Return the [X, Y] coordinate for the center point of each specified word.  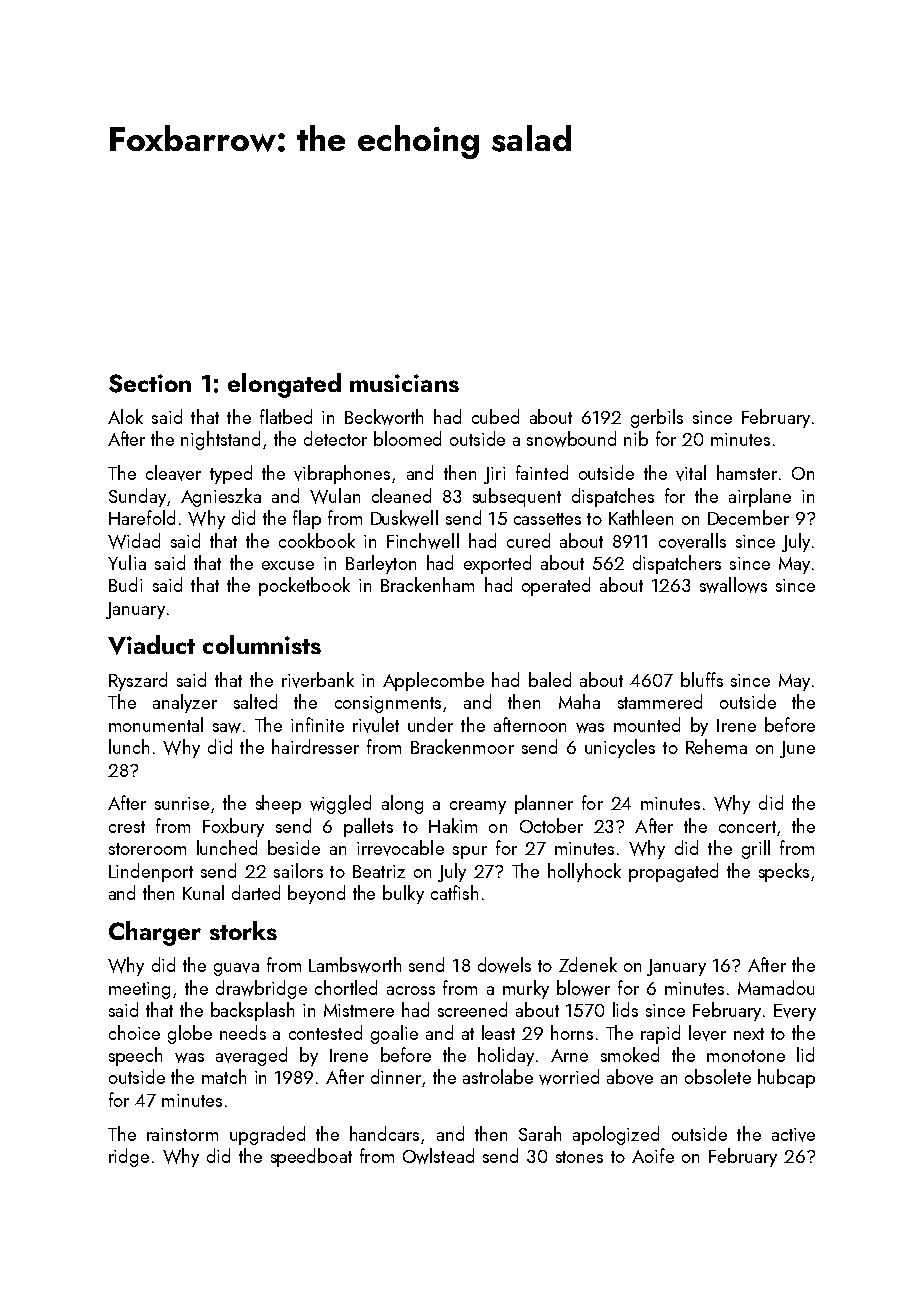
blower [583, 988]
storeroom [147, 849]
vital [691, 473]
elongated [284, 385]
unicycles [620, 748]
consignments [388, 704]
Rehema [716, 746]
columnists [262, 644]
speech [135, 1056]
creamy [478, 807]
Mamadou [776, 987]
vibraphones [342, 474]
